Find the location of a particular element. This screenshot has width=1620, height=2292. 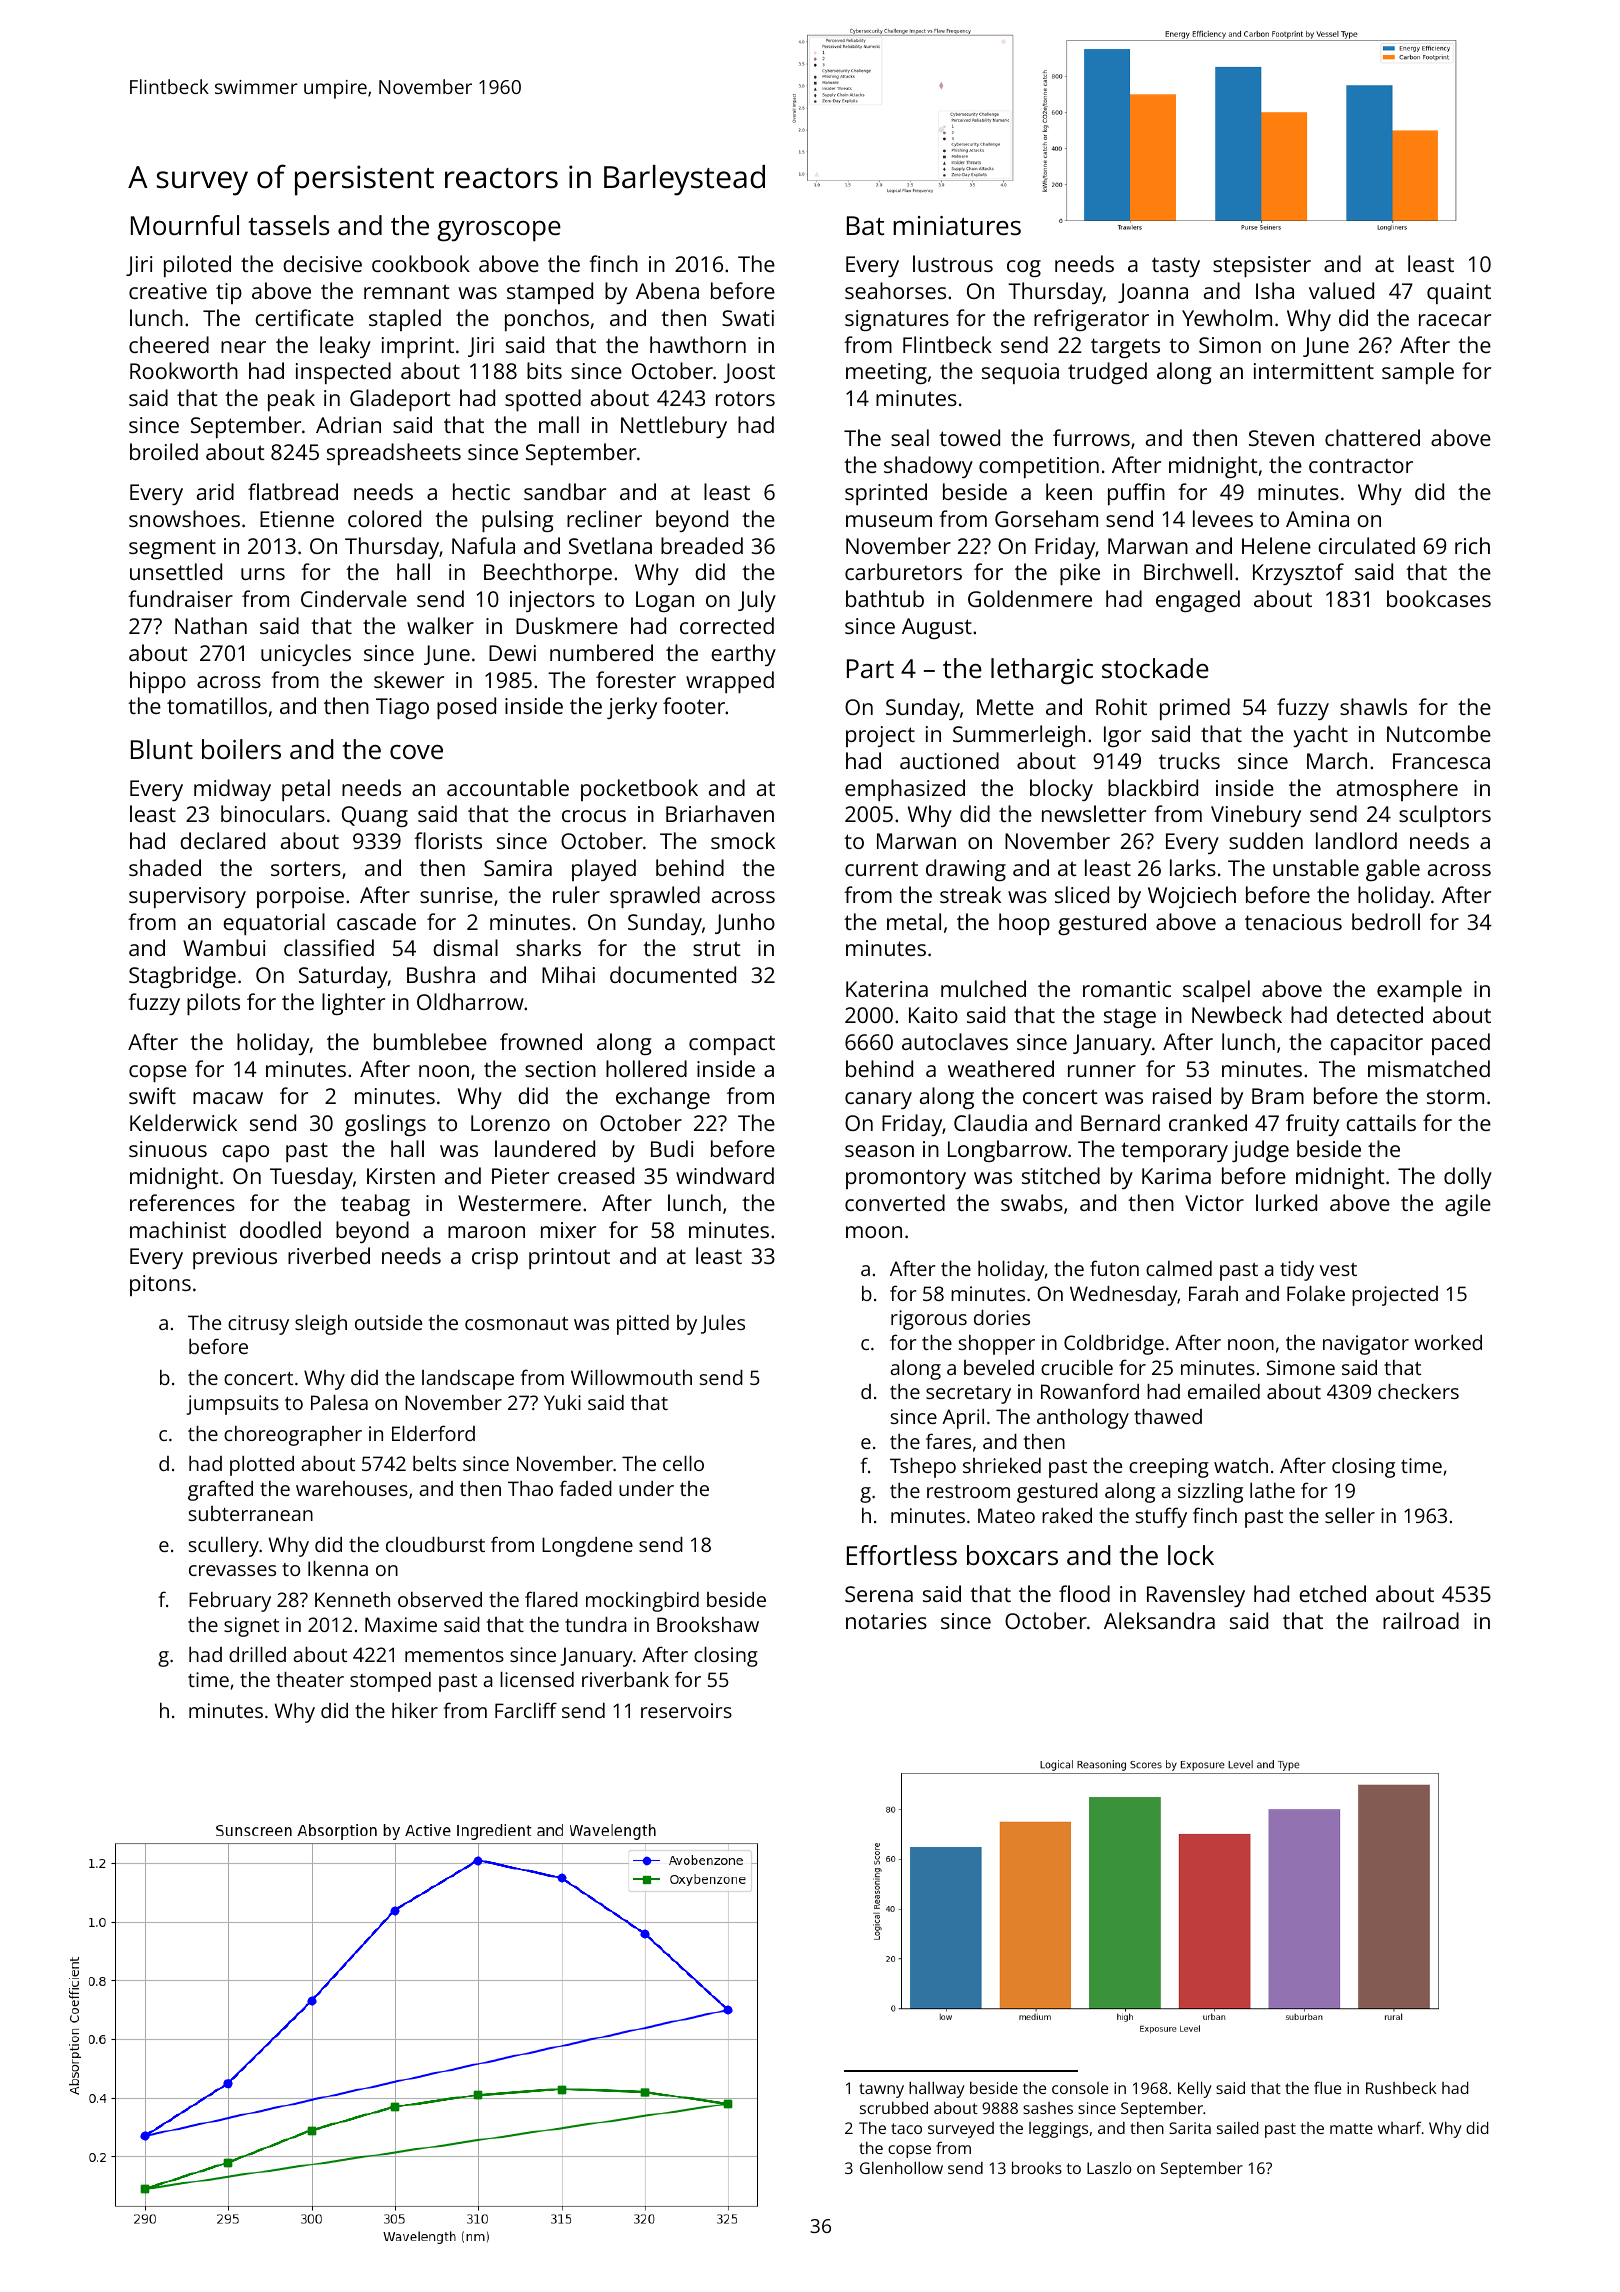

hawthorn is located at coordinates (698, 344).
